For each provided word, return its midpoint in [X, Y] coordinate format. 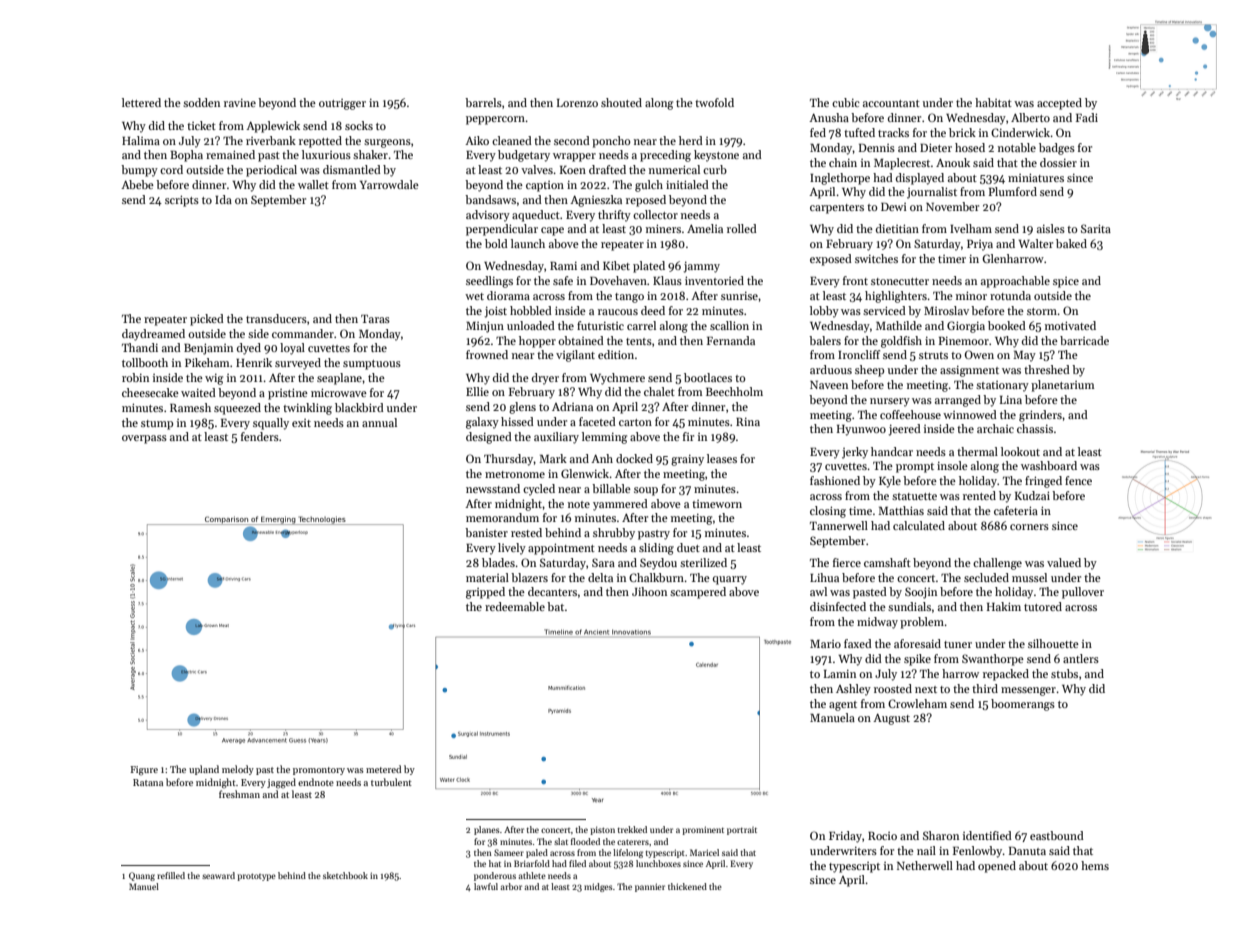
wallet [313, 184]
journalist [932, 193]
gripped [485, 593]
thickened [687, 886]
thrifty [614, 216]
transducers [276, 318]
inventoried [714, 280]
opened [997, 867]
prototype [256, 877]
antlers [1081, 658]
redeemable [515, 606]
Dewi [894, 207]
